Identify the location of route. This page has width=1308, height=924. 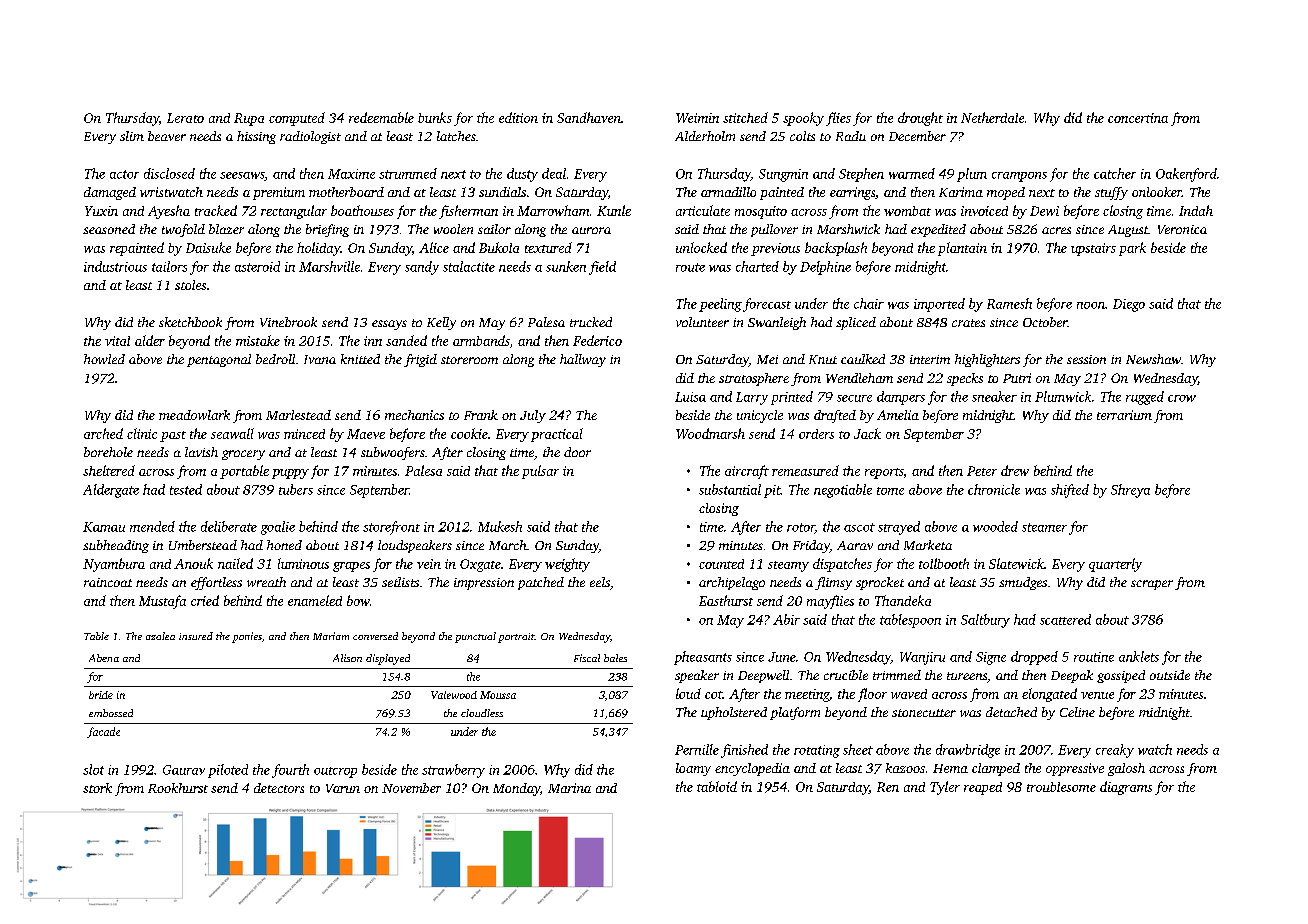
(690, 267).
